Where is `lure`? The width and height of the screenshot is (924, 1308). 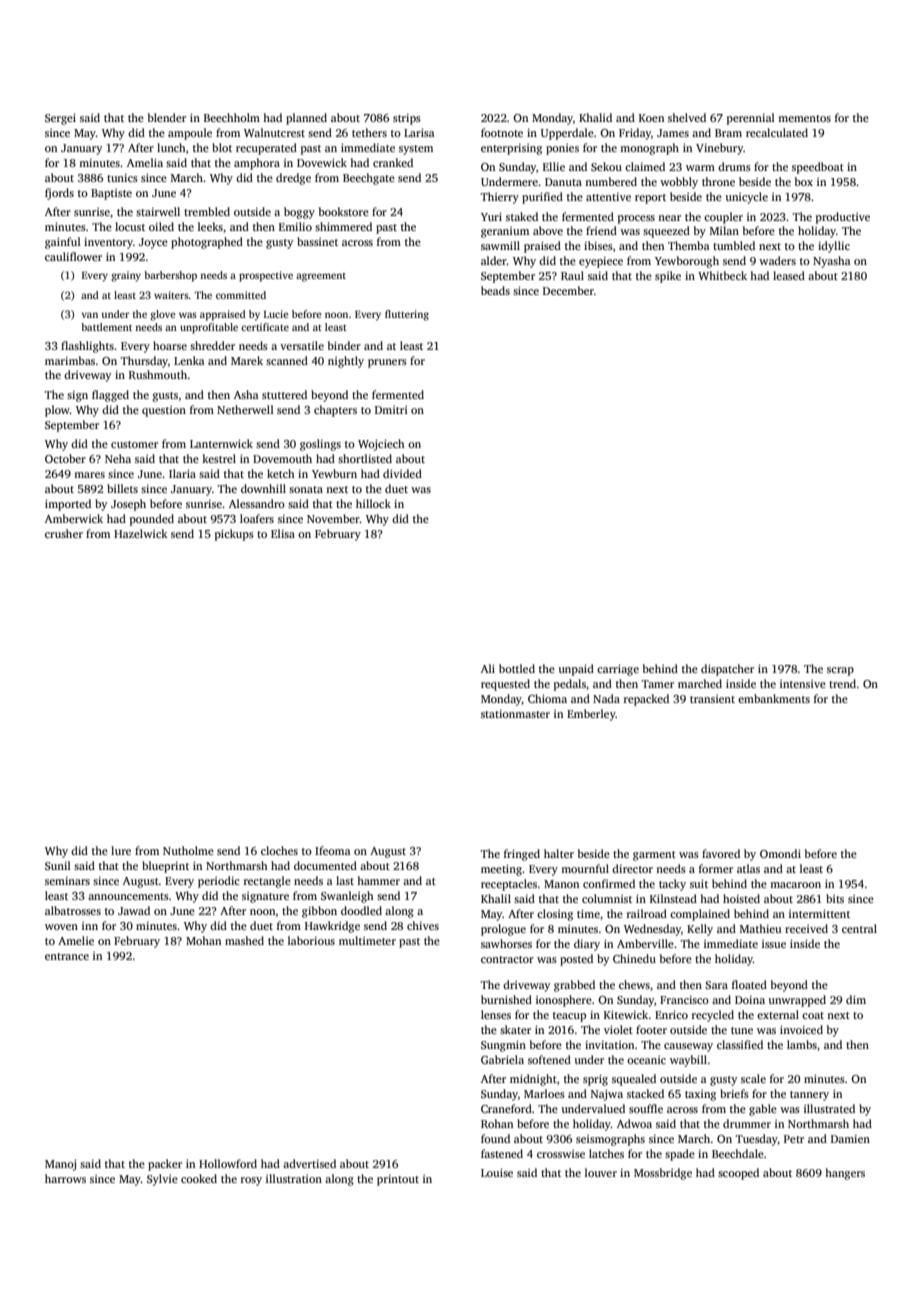 lure is located at coordinates (121, 850).
